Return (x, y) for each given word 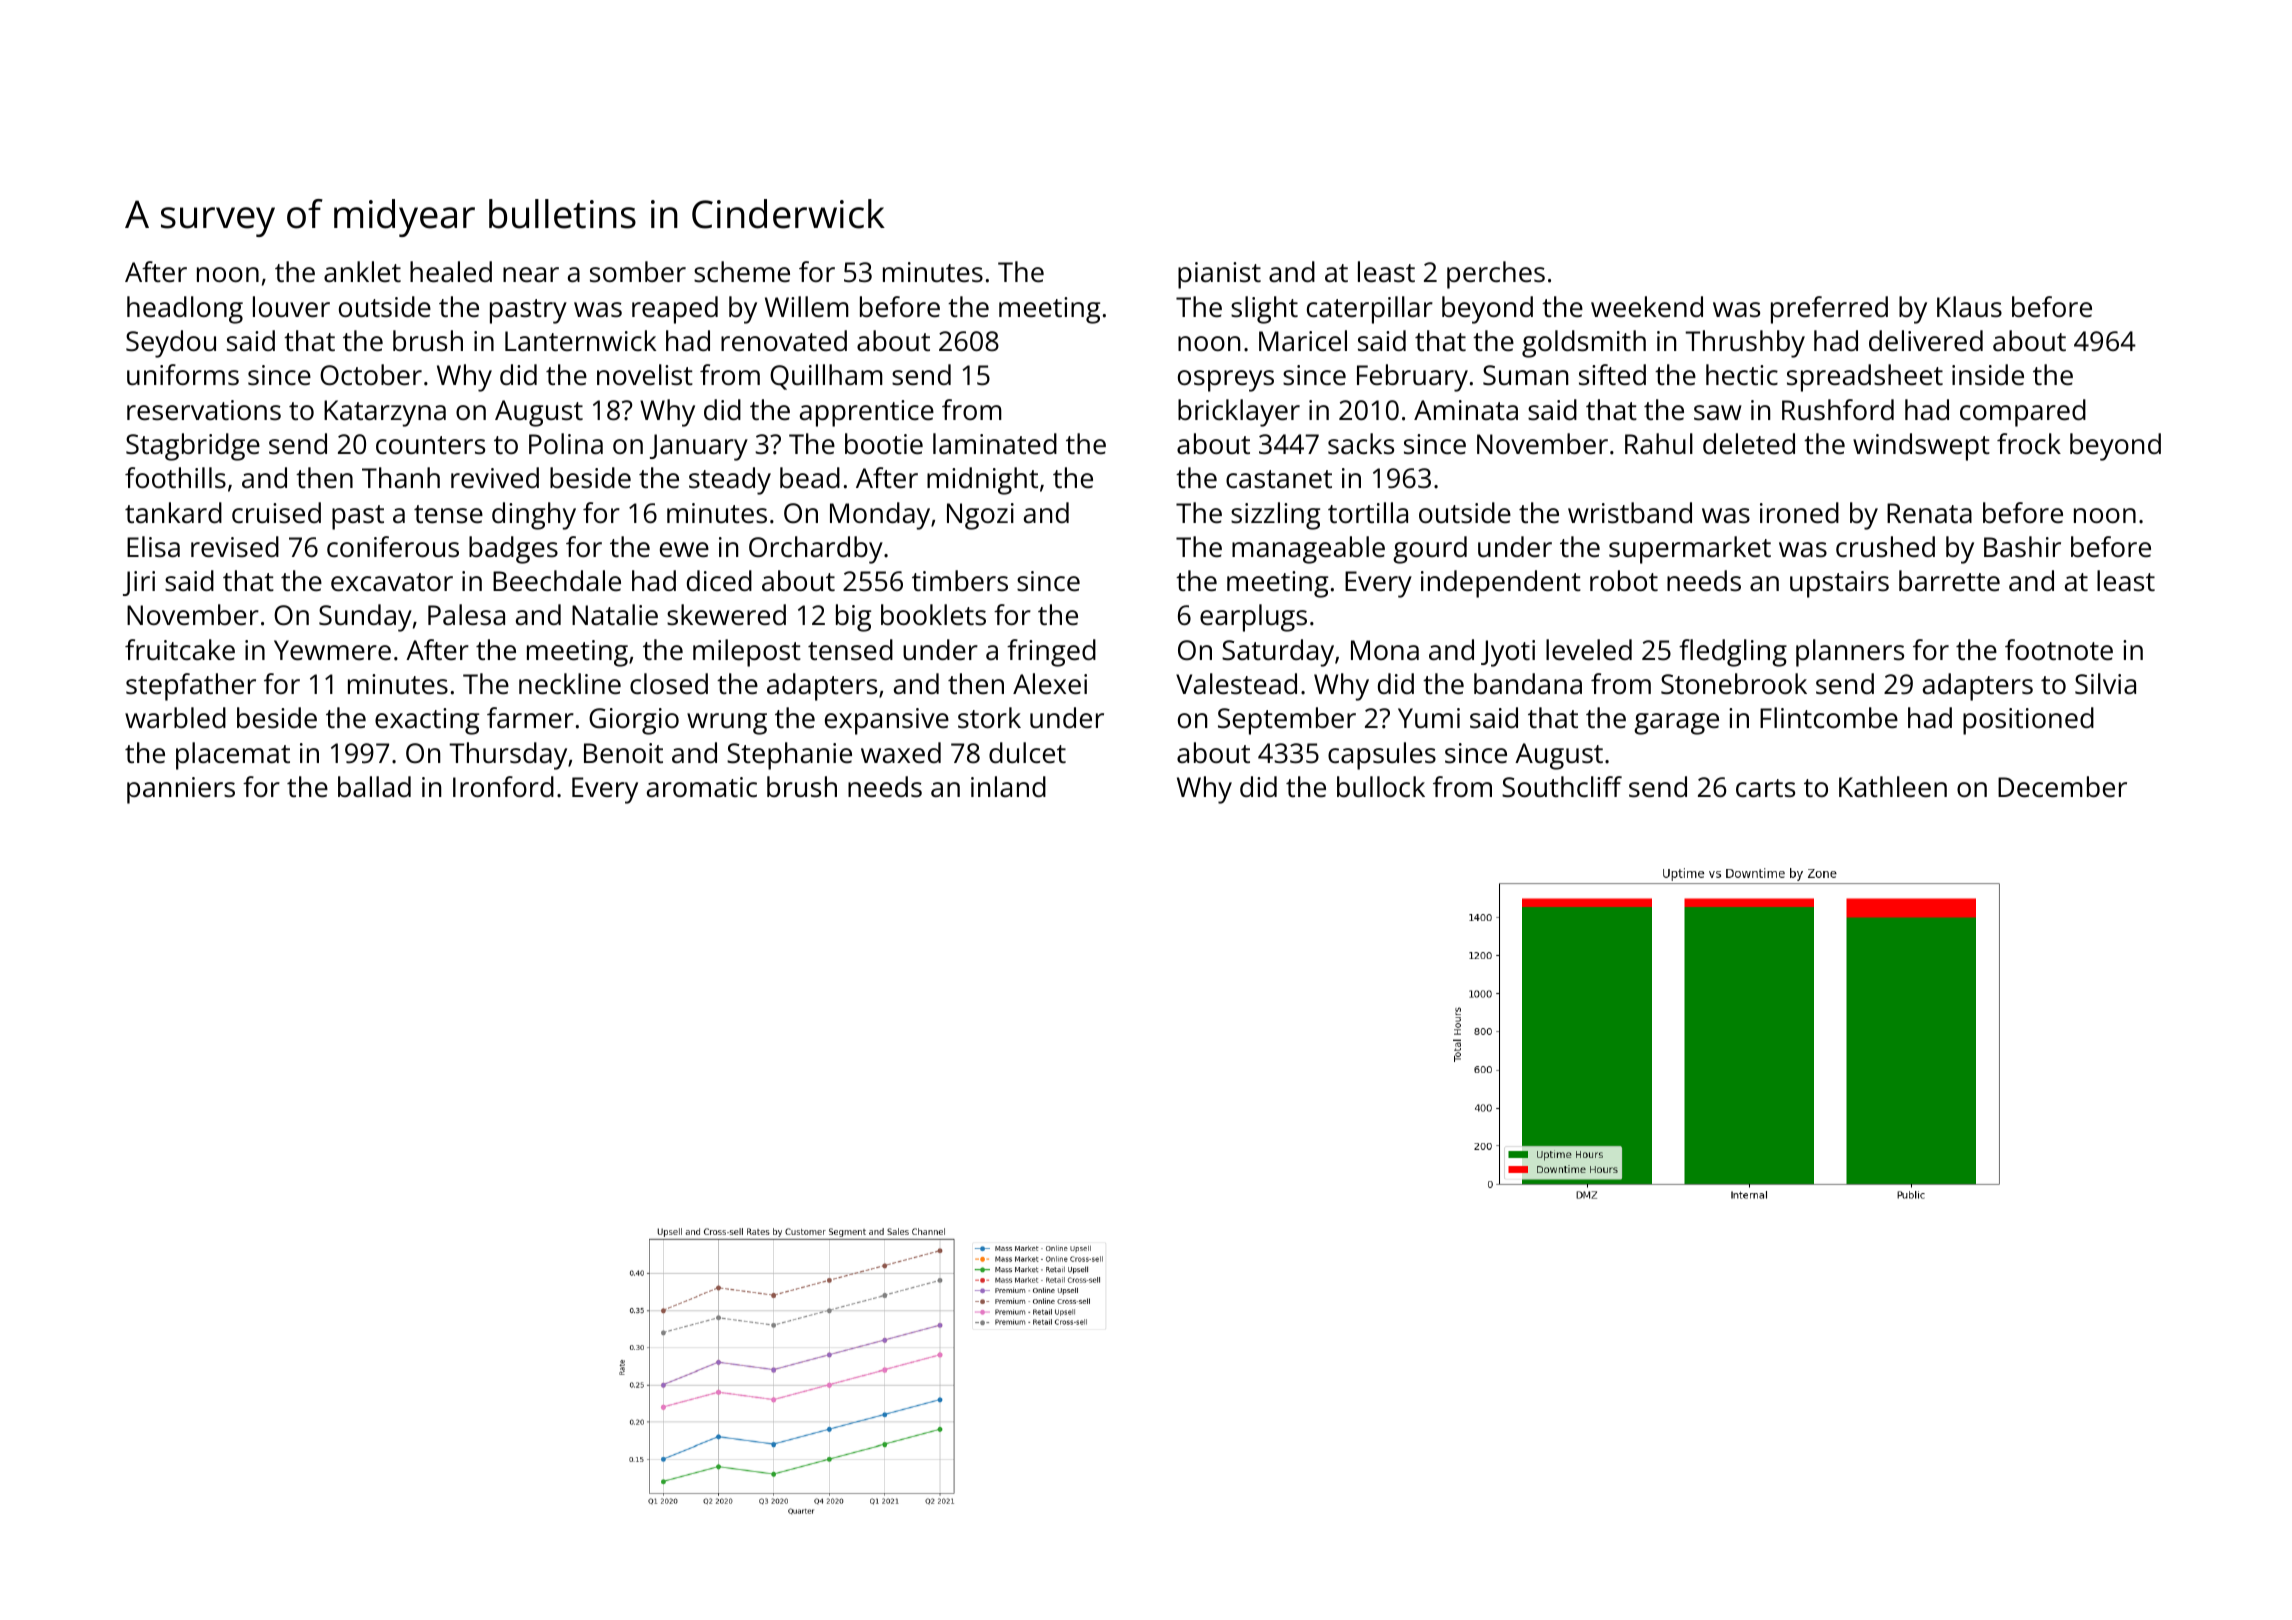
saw (1718, 413)
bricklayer (1239, 413)
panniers (181, 790)
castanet (1279, 479)
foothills (175, 478)
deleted (1749, 443)
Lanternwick (580, 340)
